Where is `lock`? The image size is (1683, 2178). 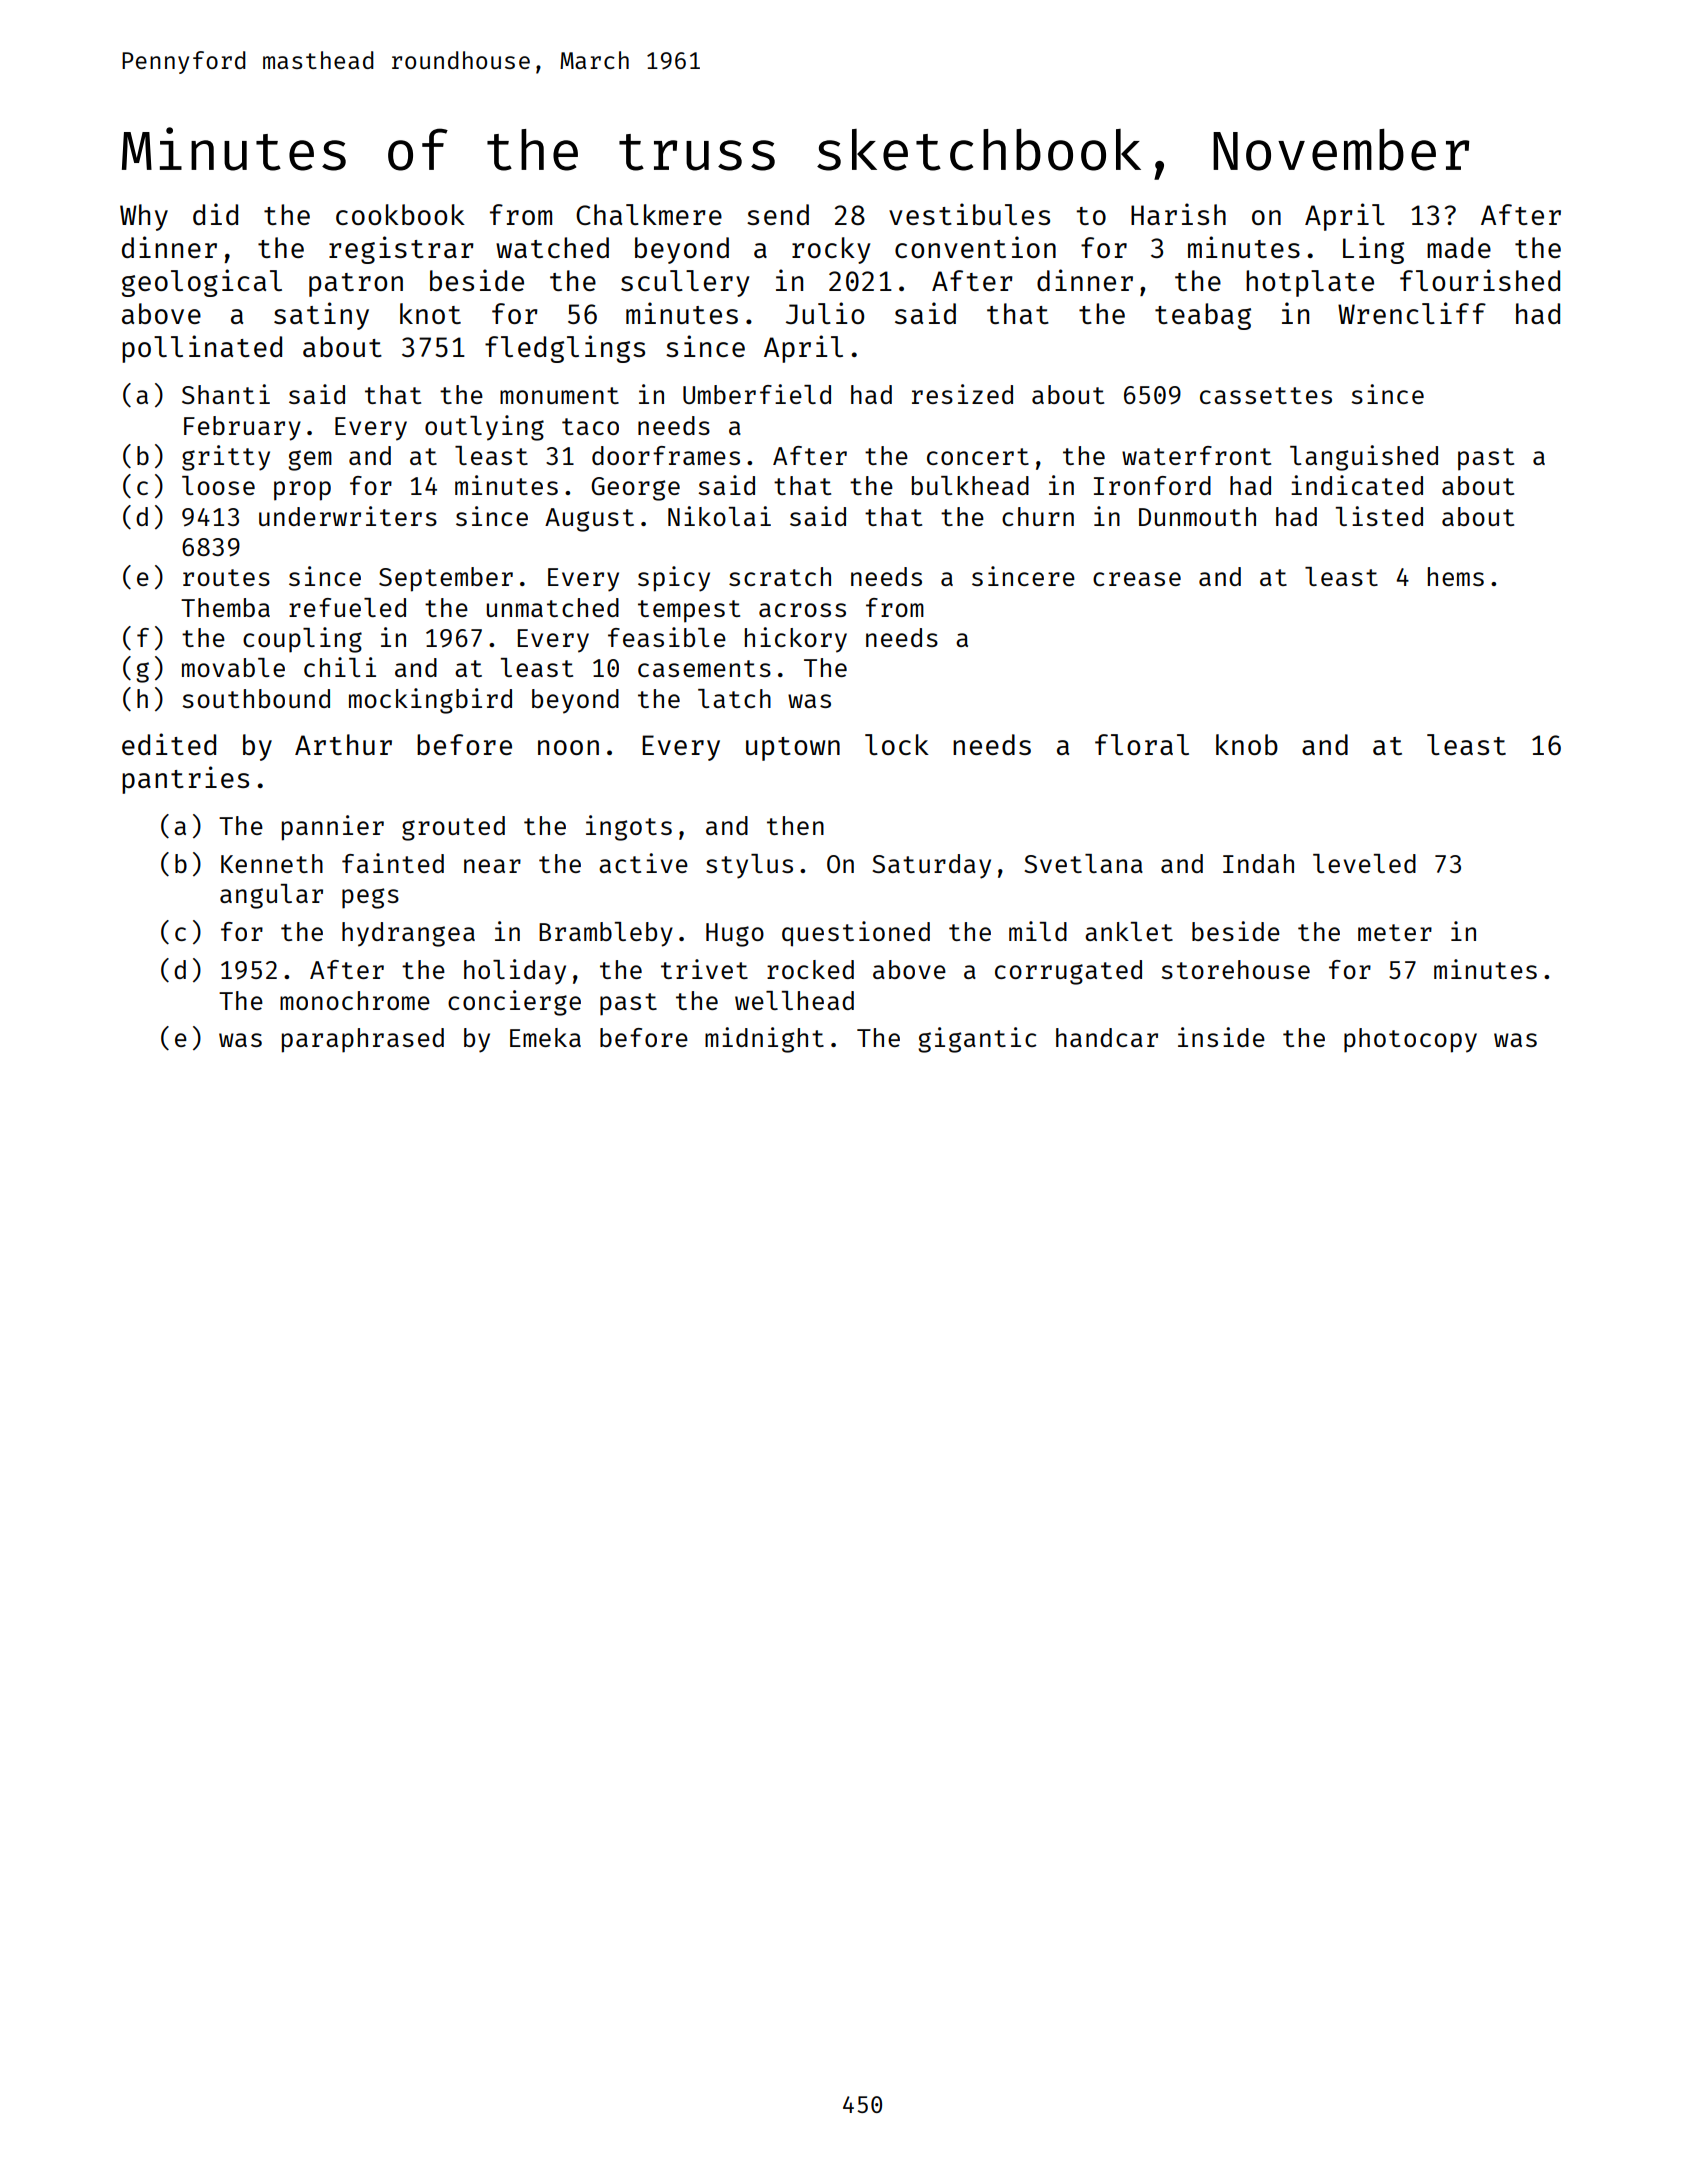 lock is located at coordinates (897, 744).
